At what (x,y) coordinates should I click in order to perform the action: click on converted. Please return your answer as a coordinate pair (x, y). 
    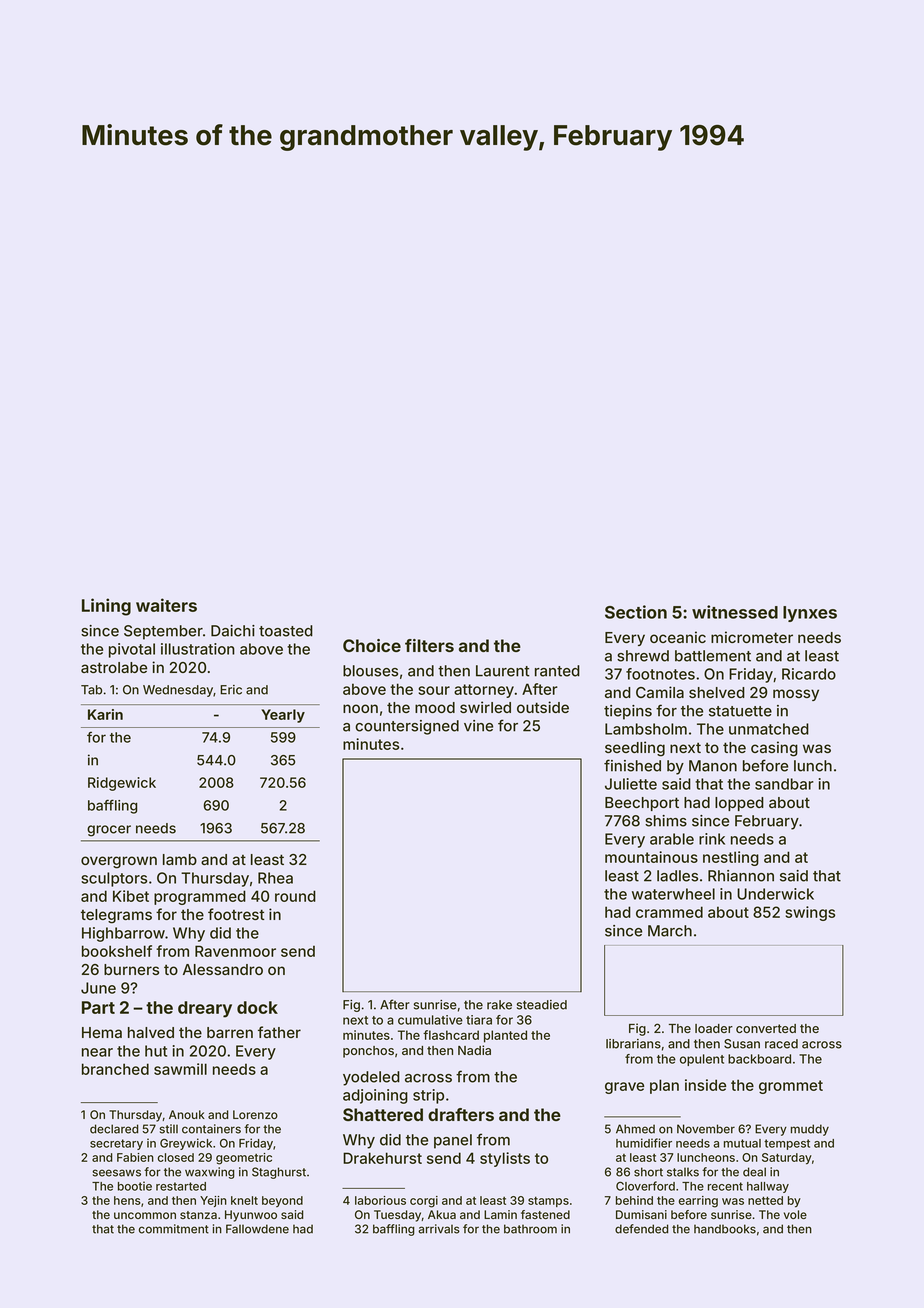
    Looking at the image, I should click on (766, 1028).
